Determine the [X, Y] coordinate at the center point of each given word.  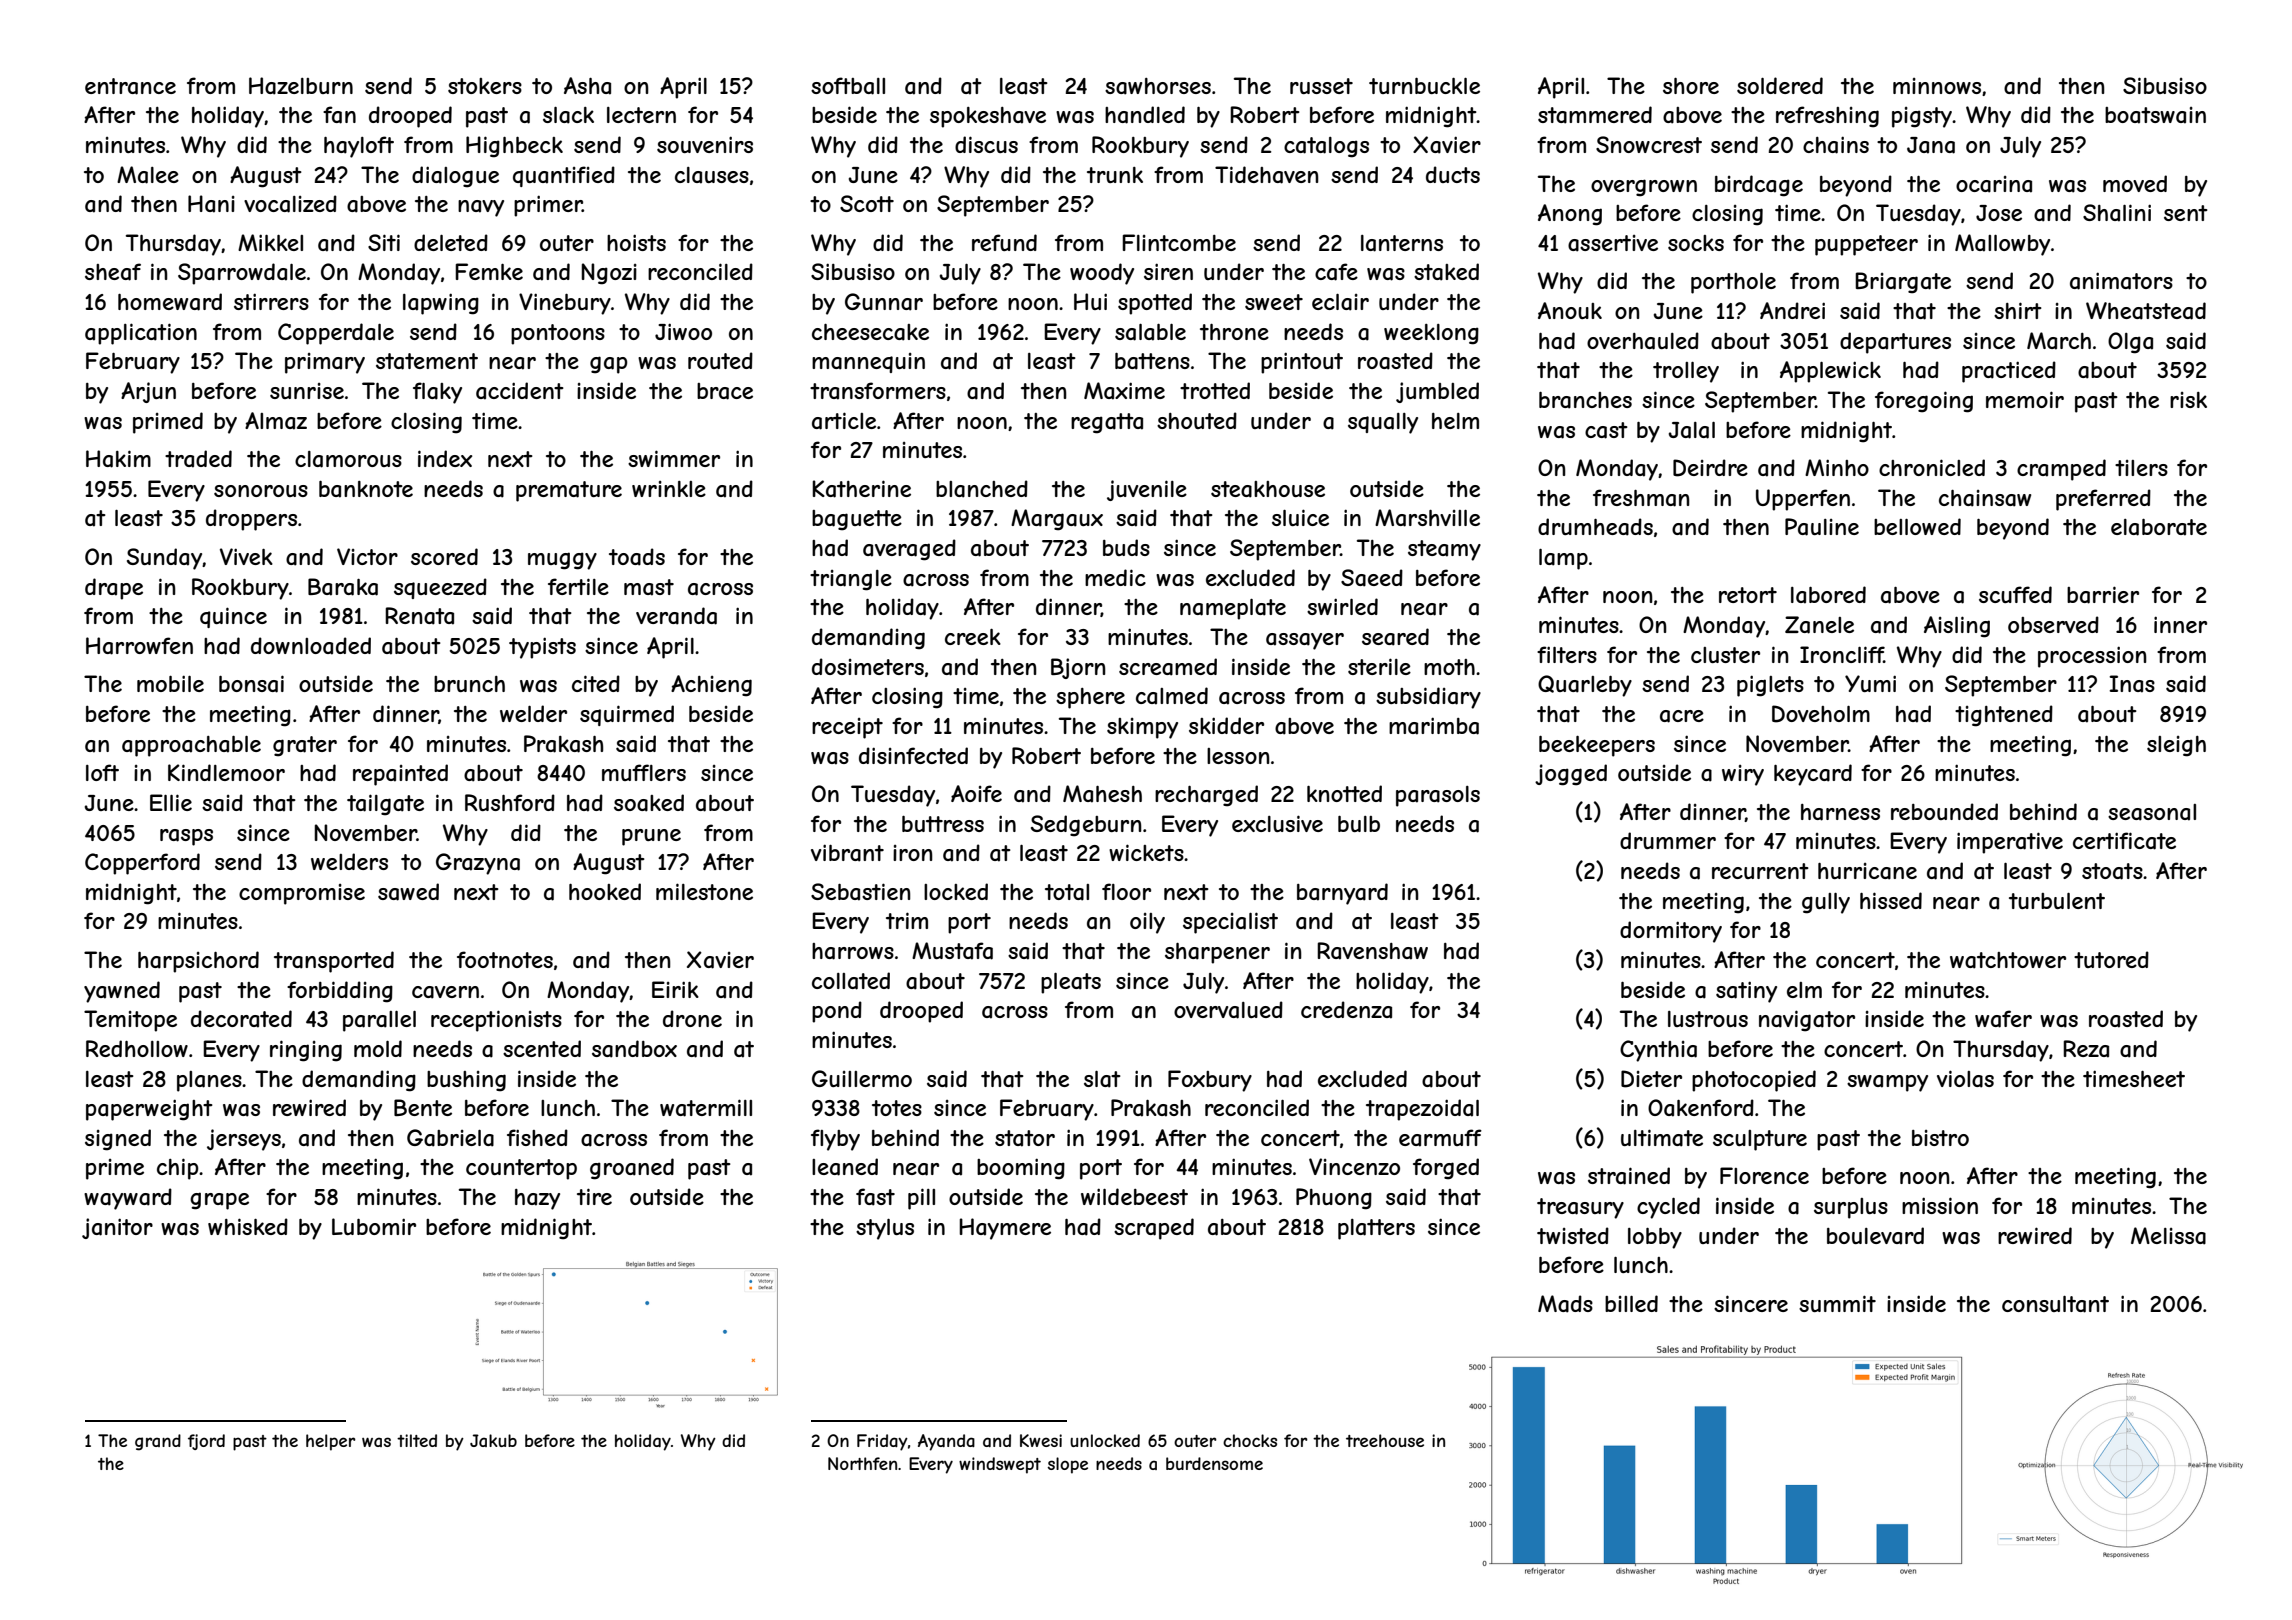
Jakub [493, 1440]
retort [1748, 595]
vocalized [290, 204]
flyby [835, 1140]
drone [692, 1018]
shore [1691, 86]
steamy [1444, 550]
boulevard [1875, 1236]
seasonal [2152, 812]
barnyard [1342, 894]
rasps [186, 837]
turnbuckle [1424, 85]
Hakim [118, 459]
